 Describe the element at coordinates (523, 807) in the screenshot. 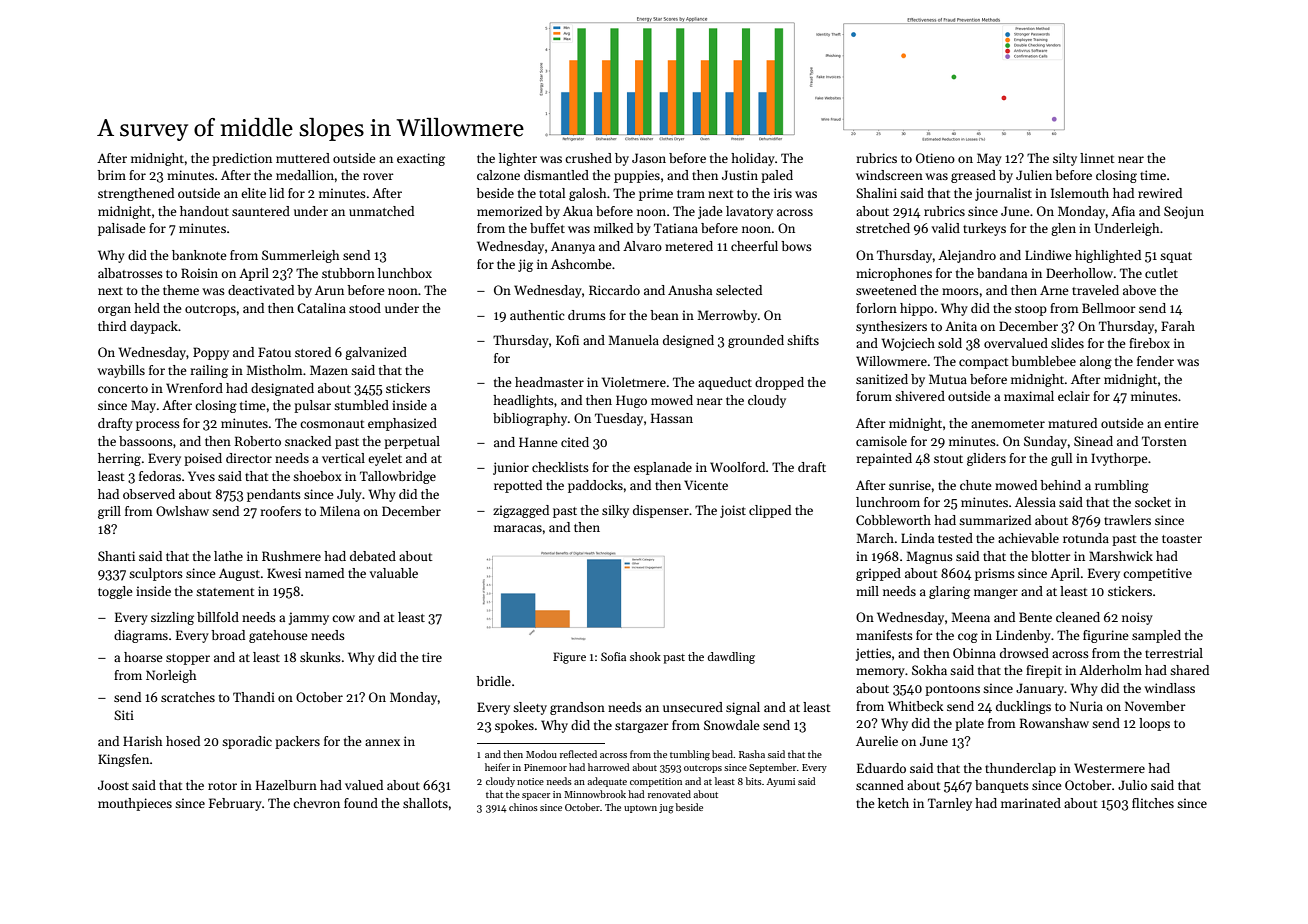

I see `chinos` at that location.
